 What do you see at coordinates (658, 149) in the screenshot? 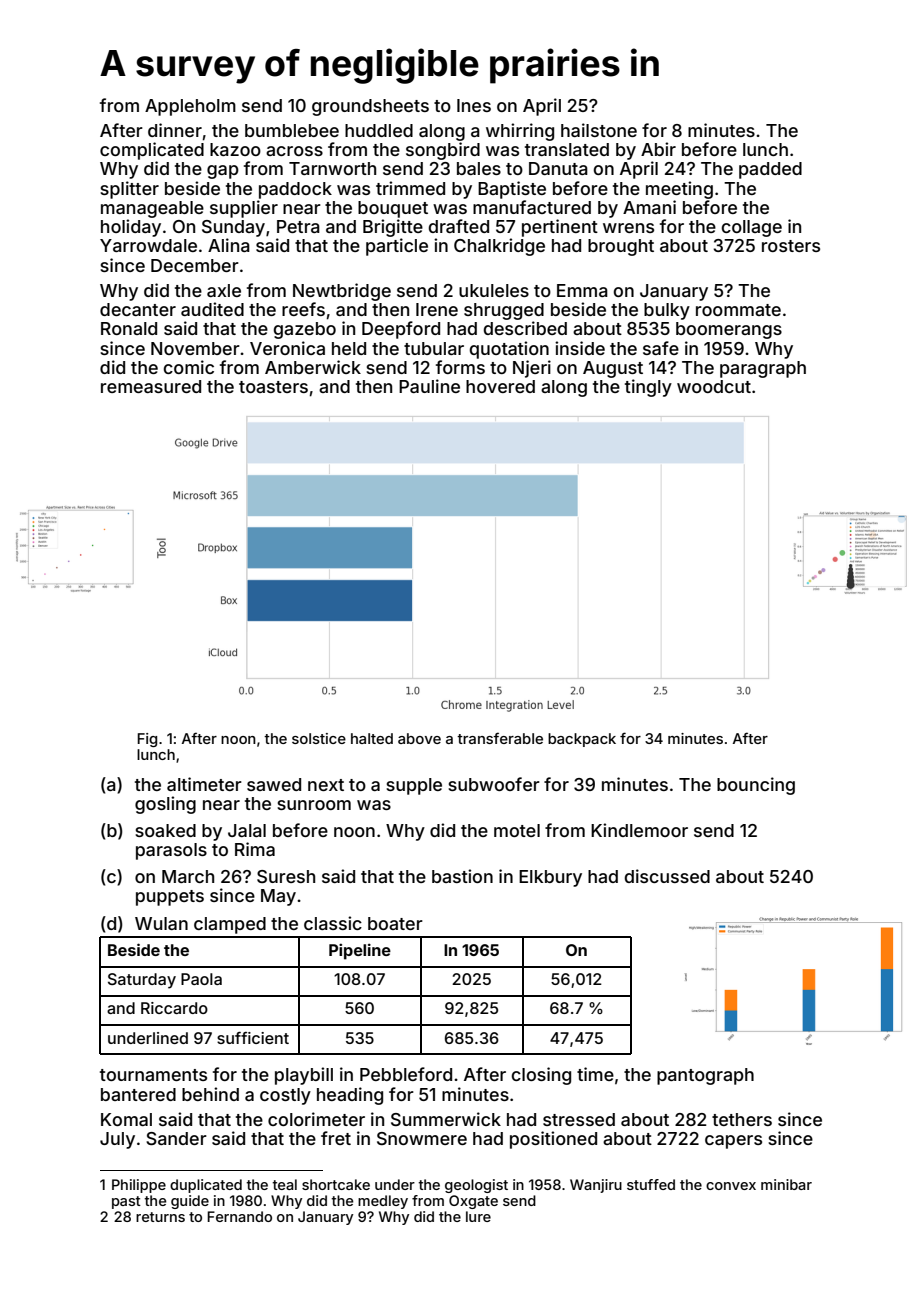
I see `Abir` at bounding box center [658, 149].
